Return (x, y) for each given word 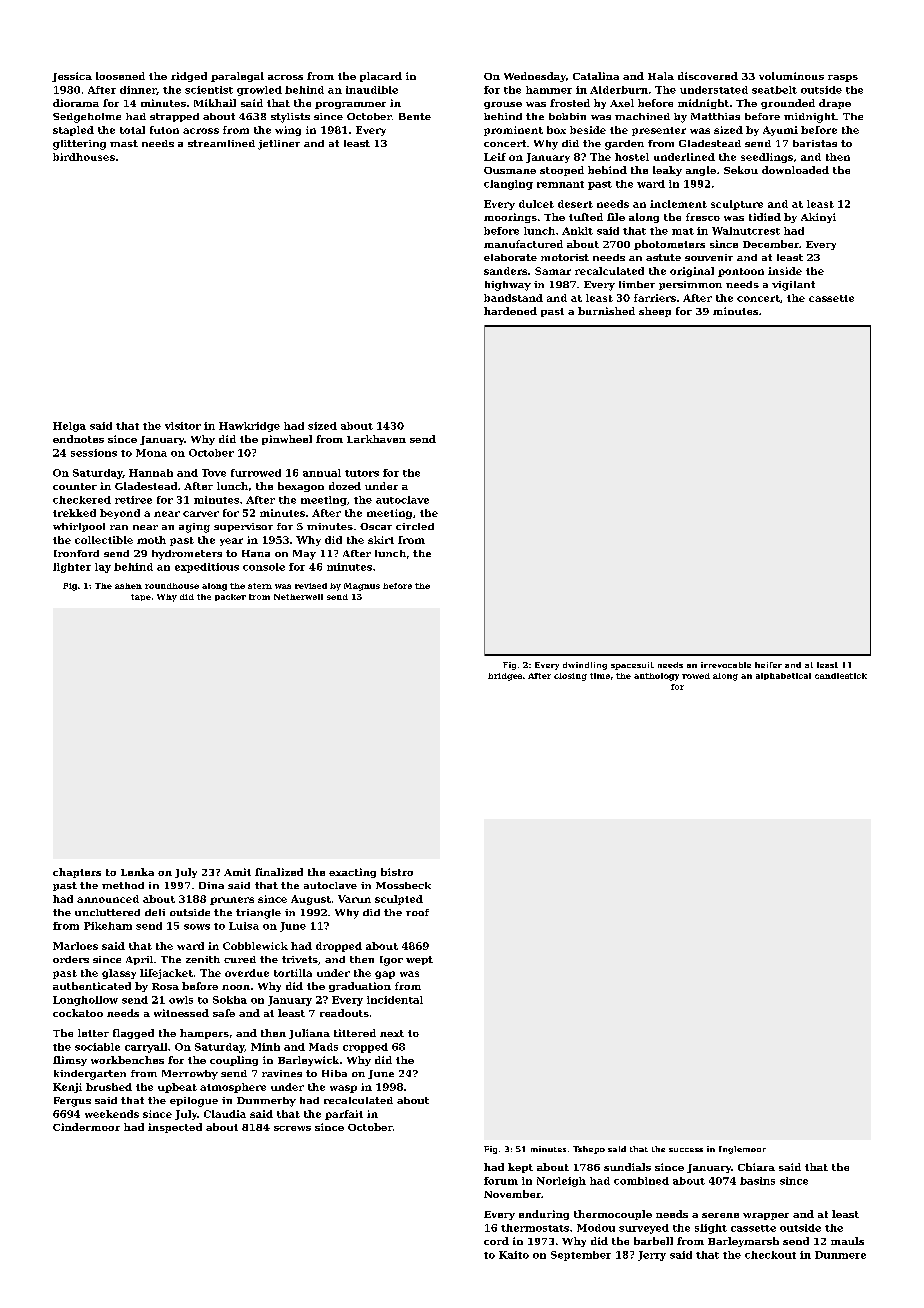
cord (496, 1241)
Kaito (514, 1255)
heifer (768, 665)
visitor (183, 426)
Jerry (652, 1256)
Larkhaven (376, 439)
